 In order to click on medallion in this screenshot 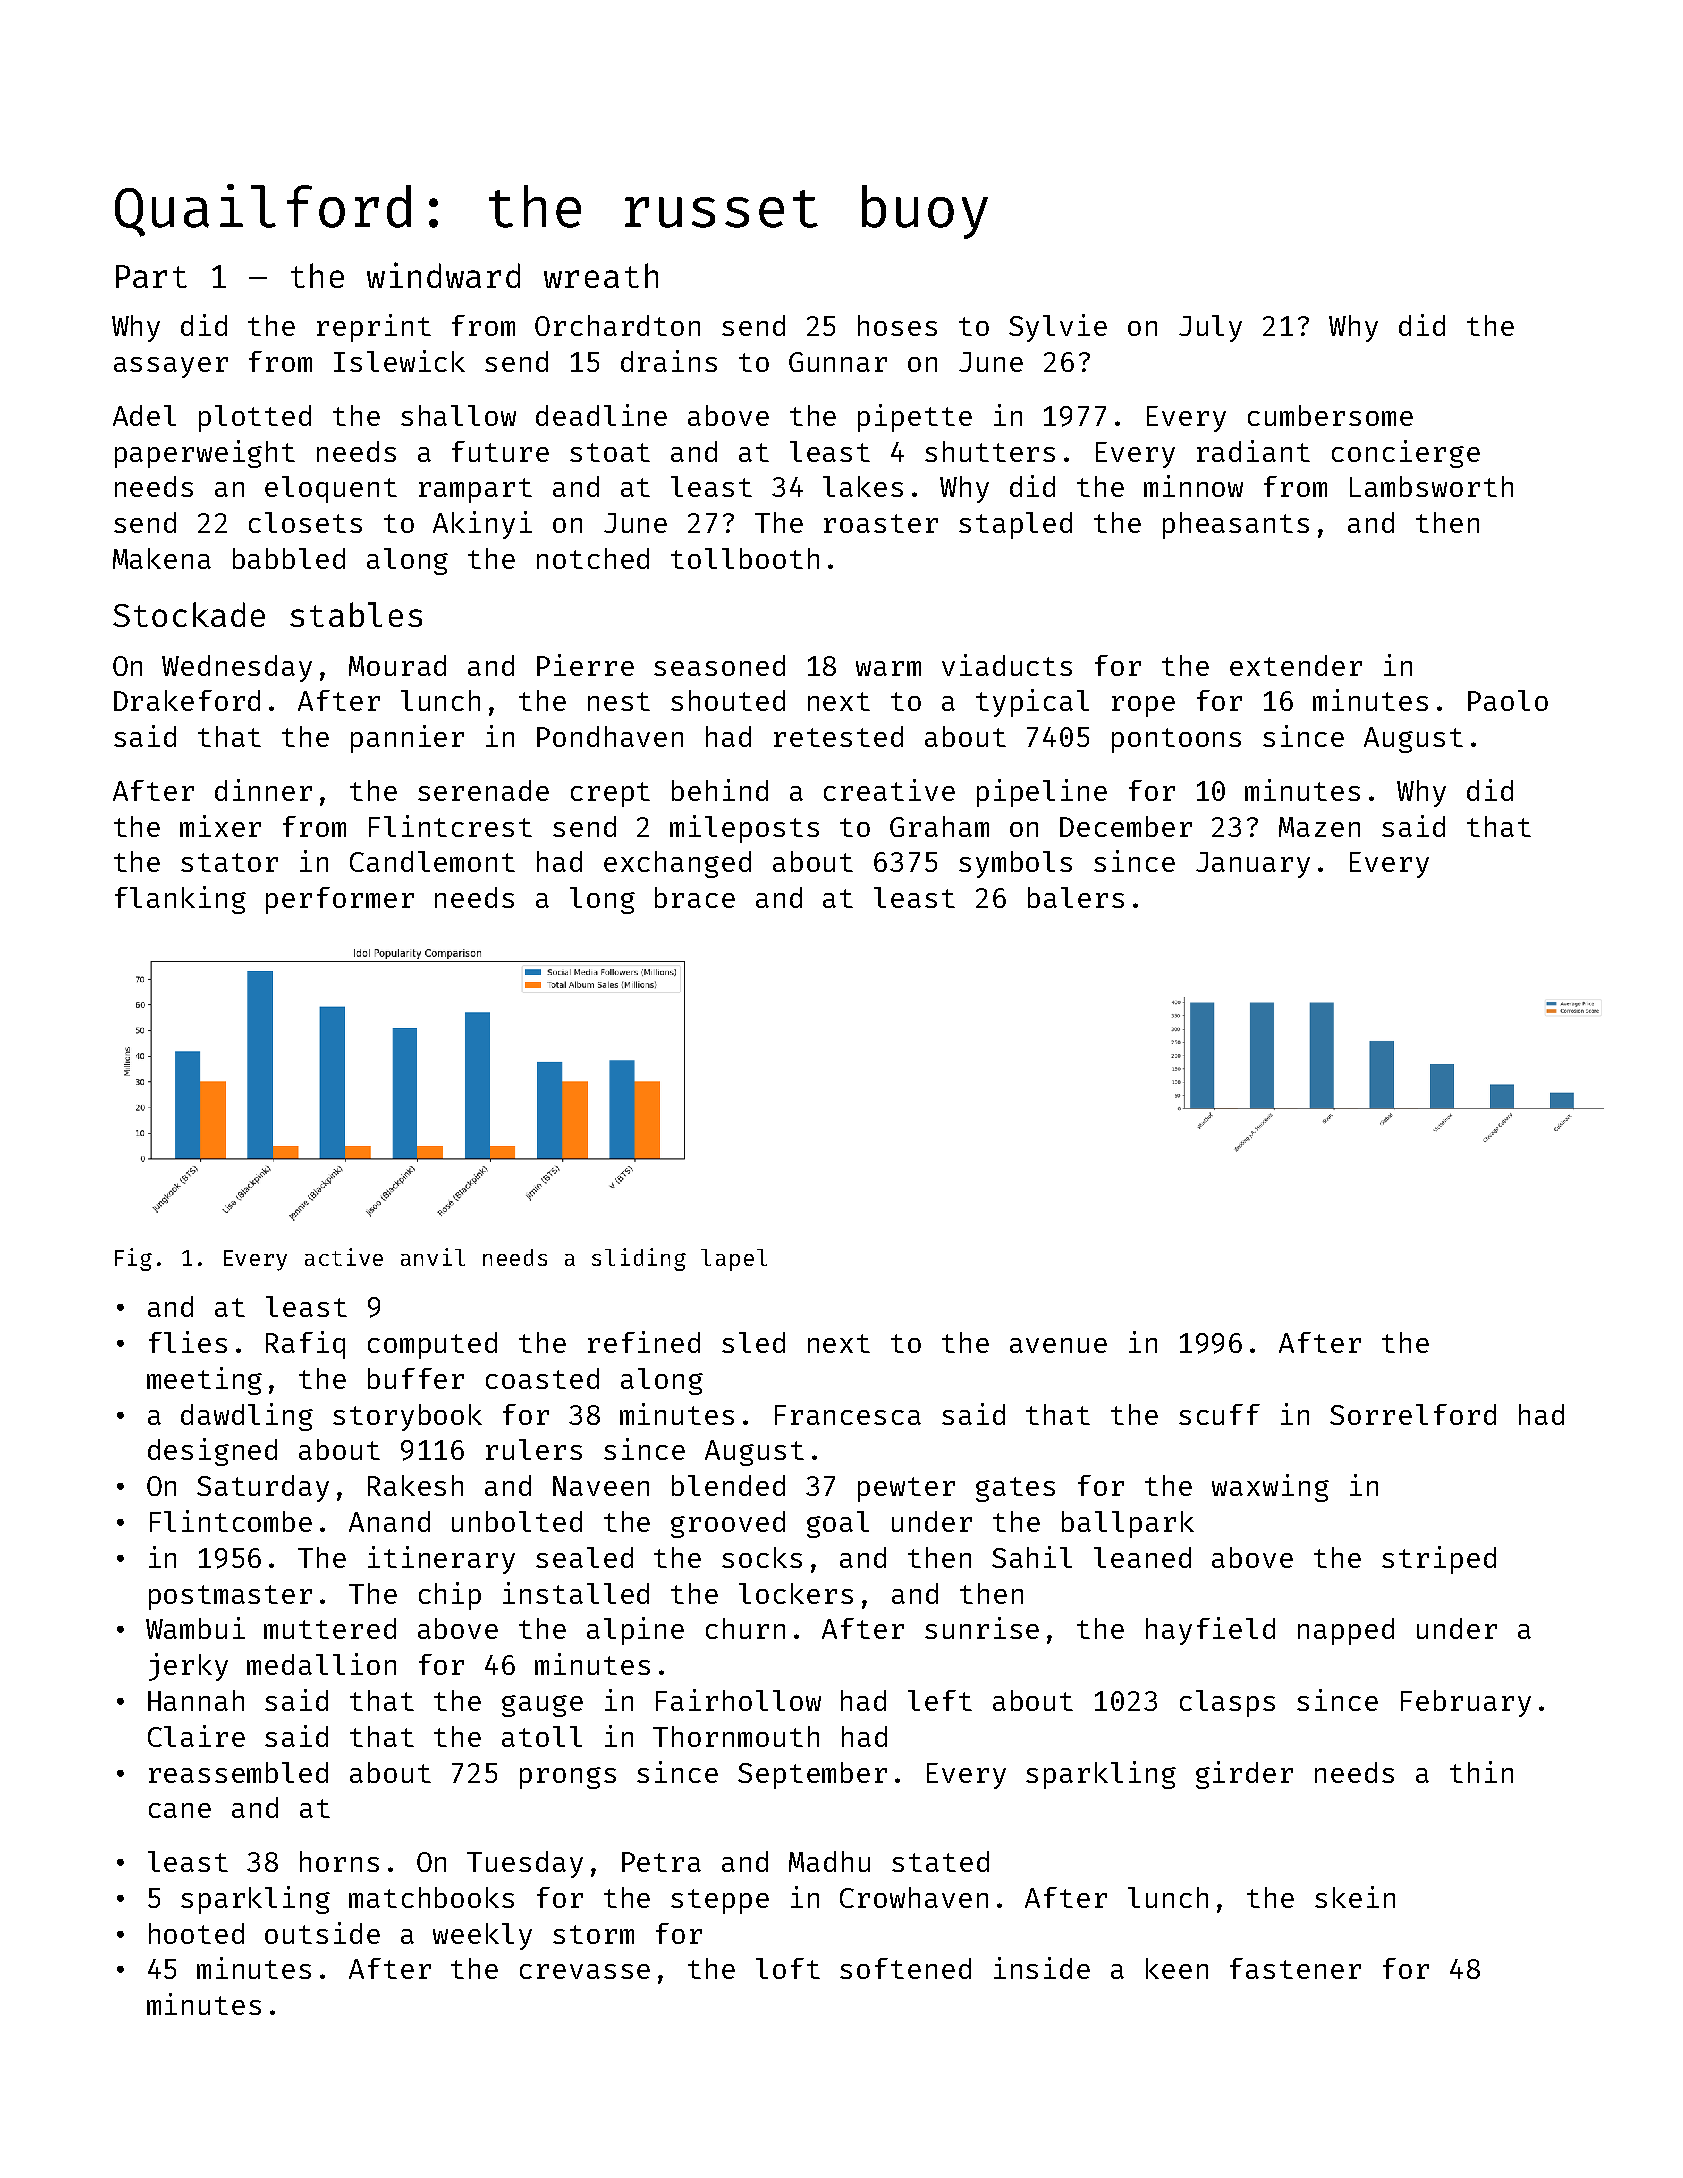, I will do `click(321, 1664)`.
